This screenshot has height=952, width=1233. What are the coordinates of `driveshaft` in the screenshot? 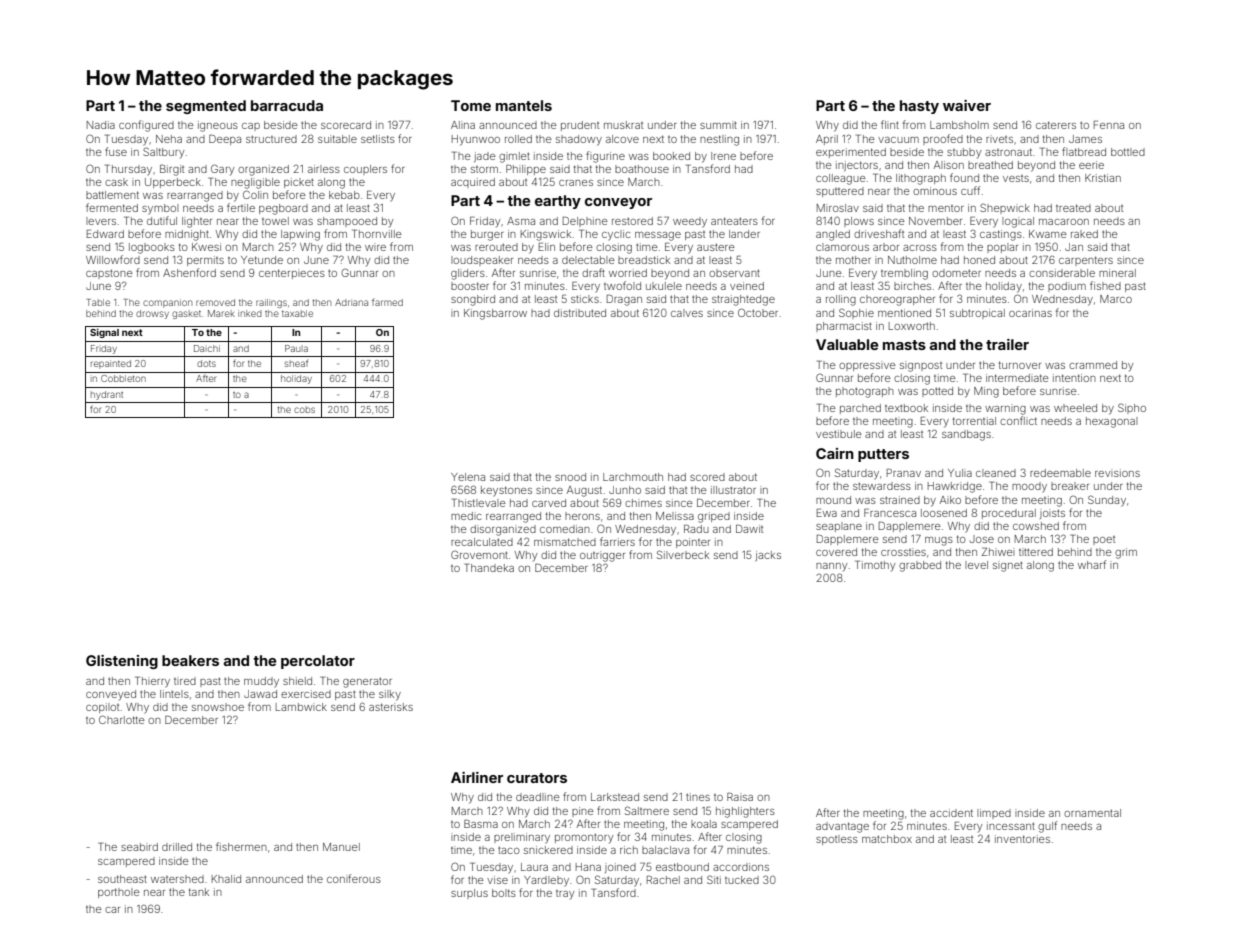 It's located at (879, 233).
